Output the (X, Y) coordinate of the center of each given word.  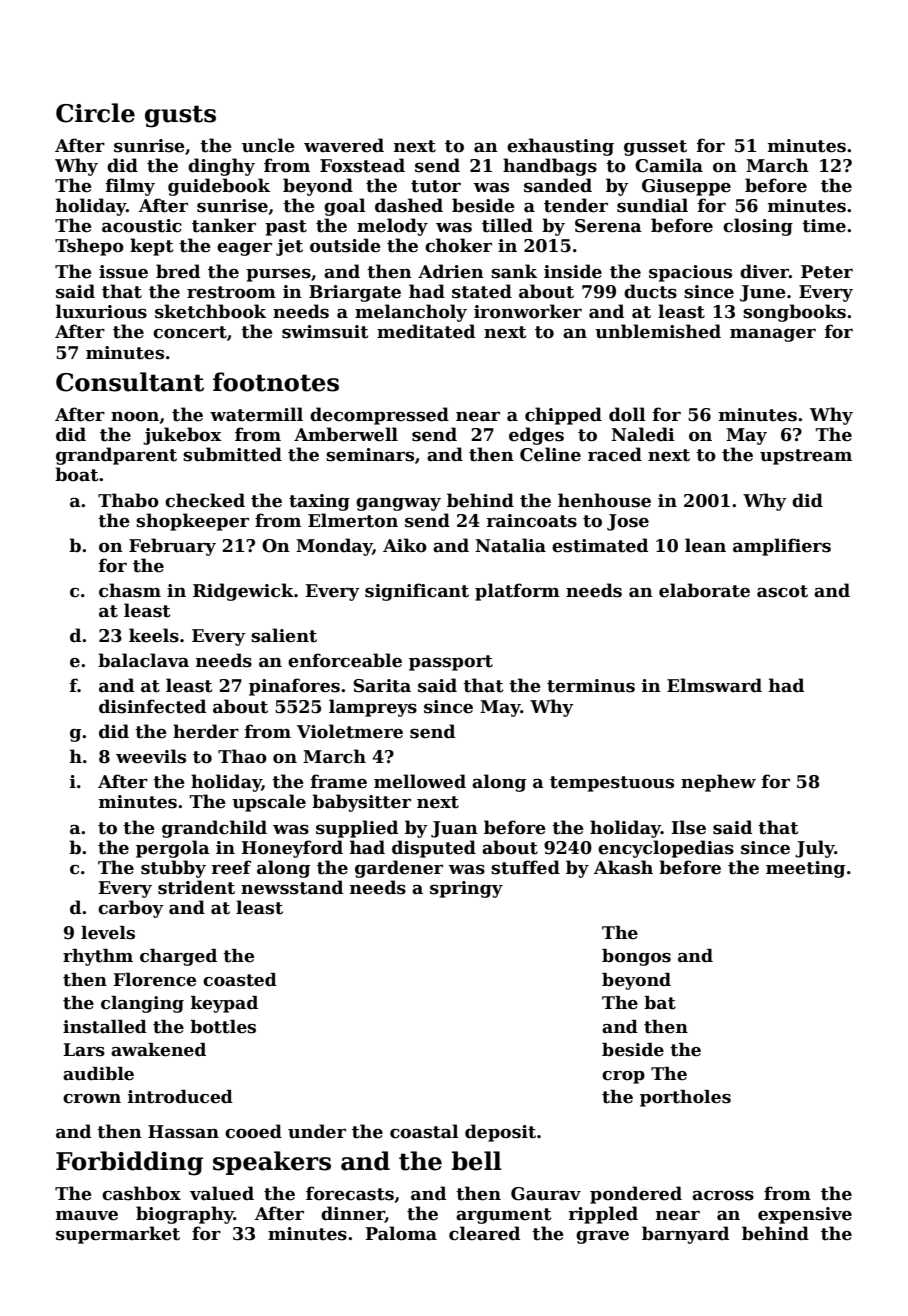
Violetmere (350, 731)
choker (458, 245)
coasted (240, 980)
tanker (224, 225)
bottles (223, 1027)
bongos (636, 957)
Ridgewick (243, 592)
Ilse (688, 827)
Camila (669, 165)
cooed (253, 1131)
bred (178, 271)
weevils (151, 756)
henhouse (604, 500)
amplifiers (782, 547)
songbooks (794, 313)
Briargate (355, 293)
